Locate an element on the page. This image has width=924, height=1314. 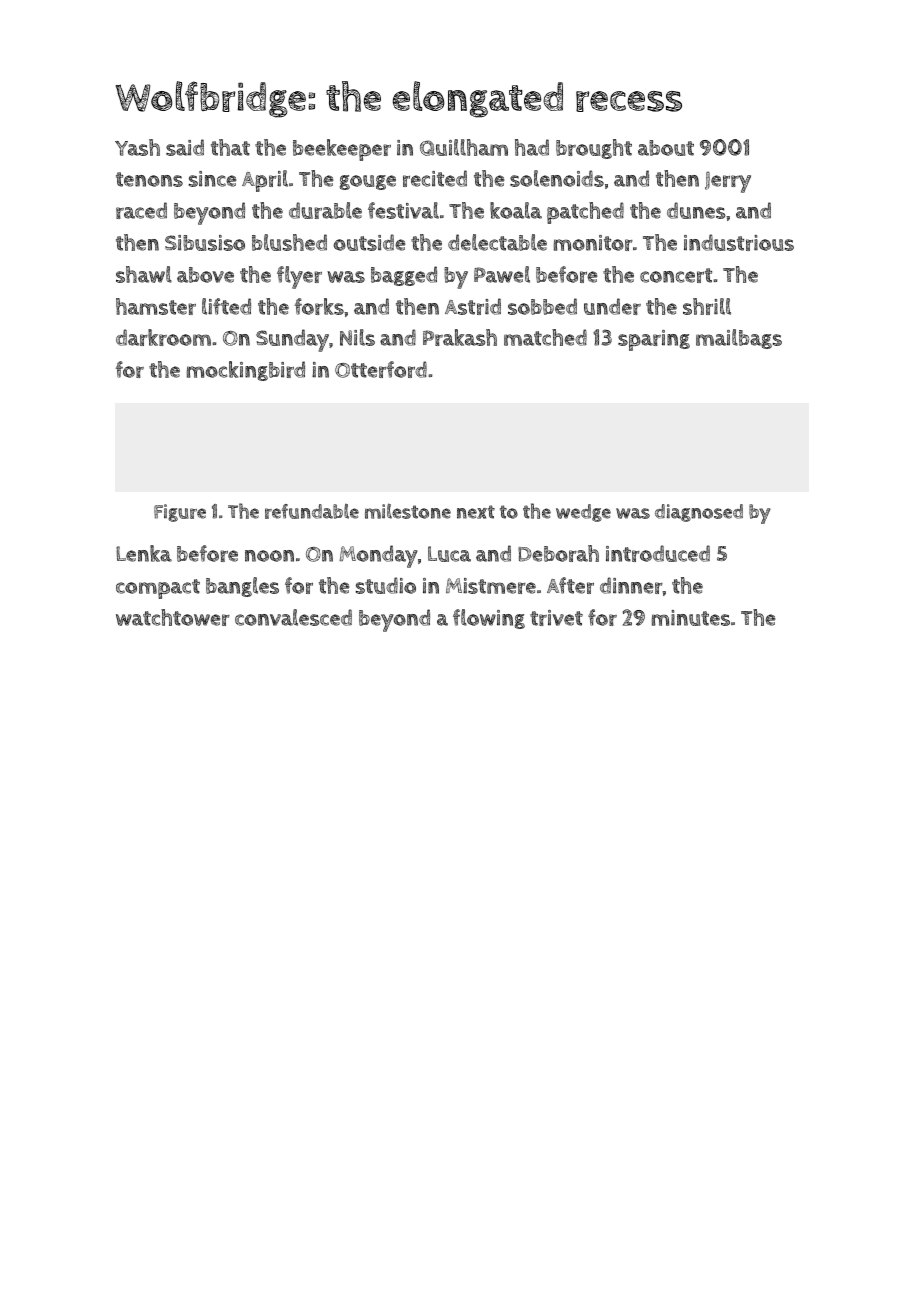
noon is located at coordinates (269, 556).
